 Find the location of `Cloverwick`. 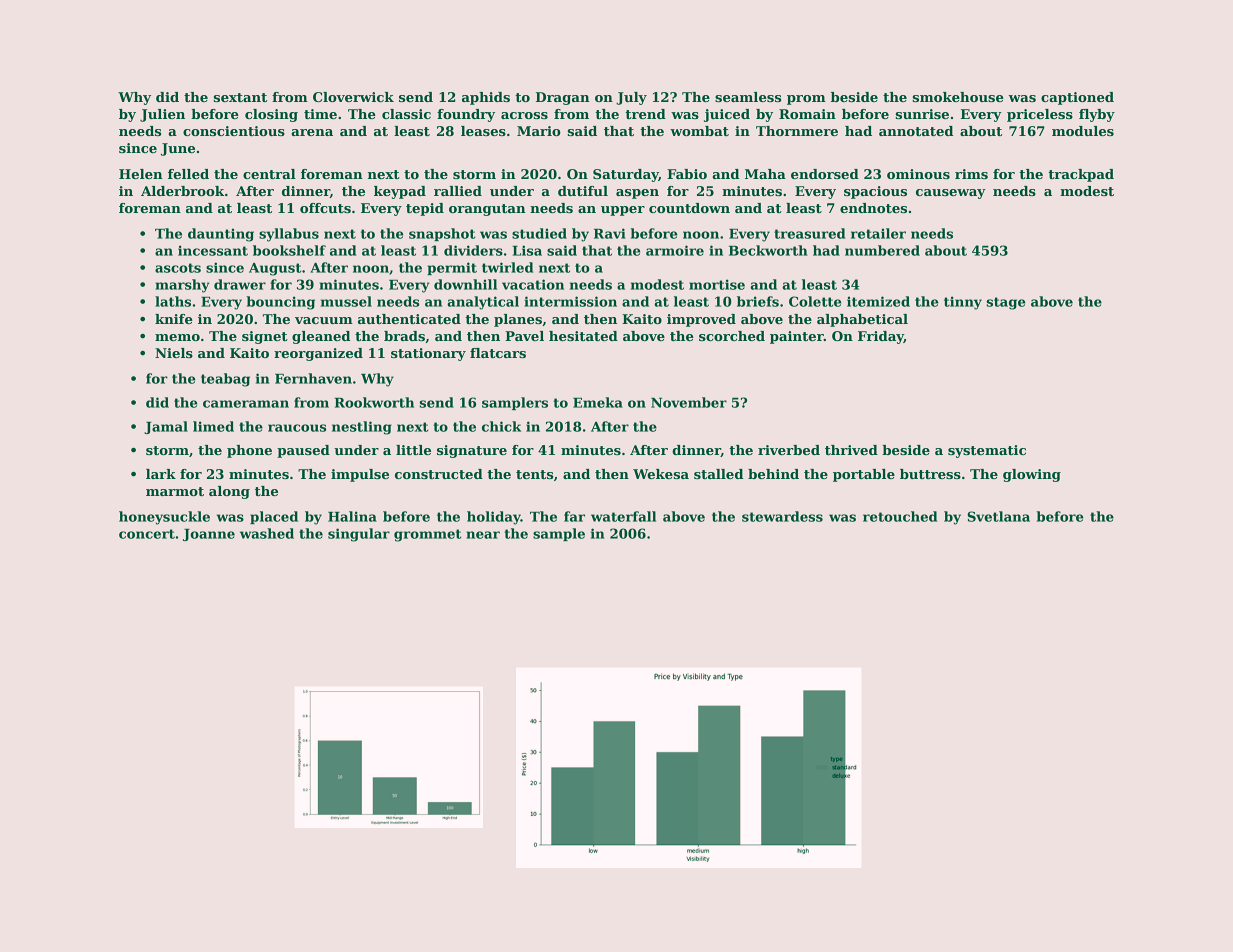

Cloverwick is located at coordinates (353, 97).
